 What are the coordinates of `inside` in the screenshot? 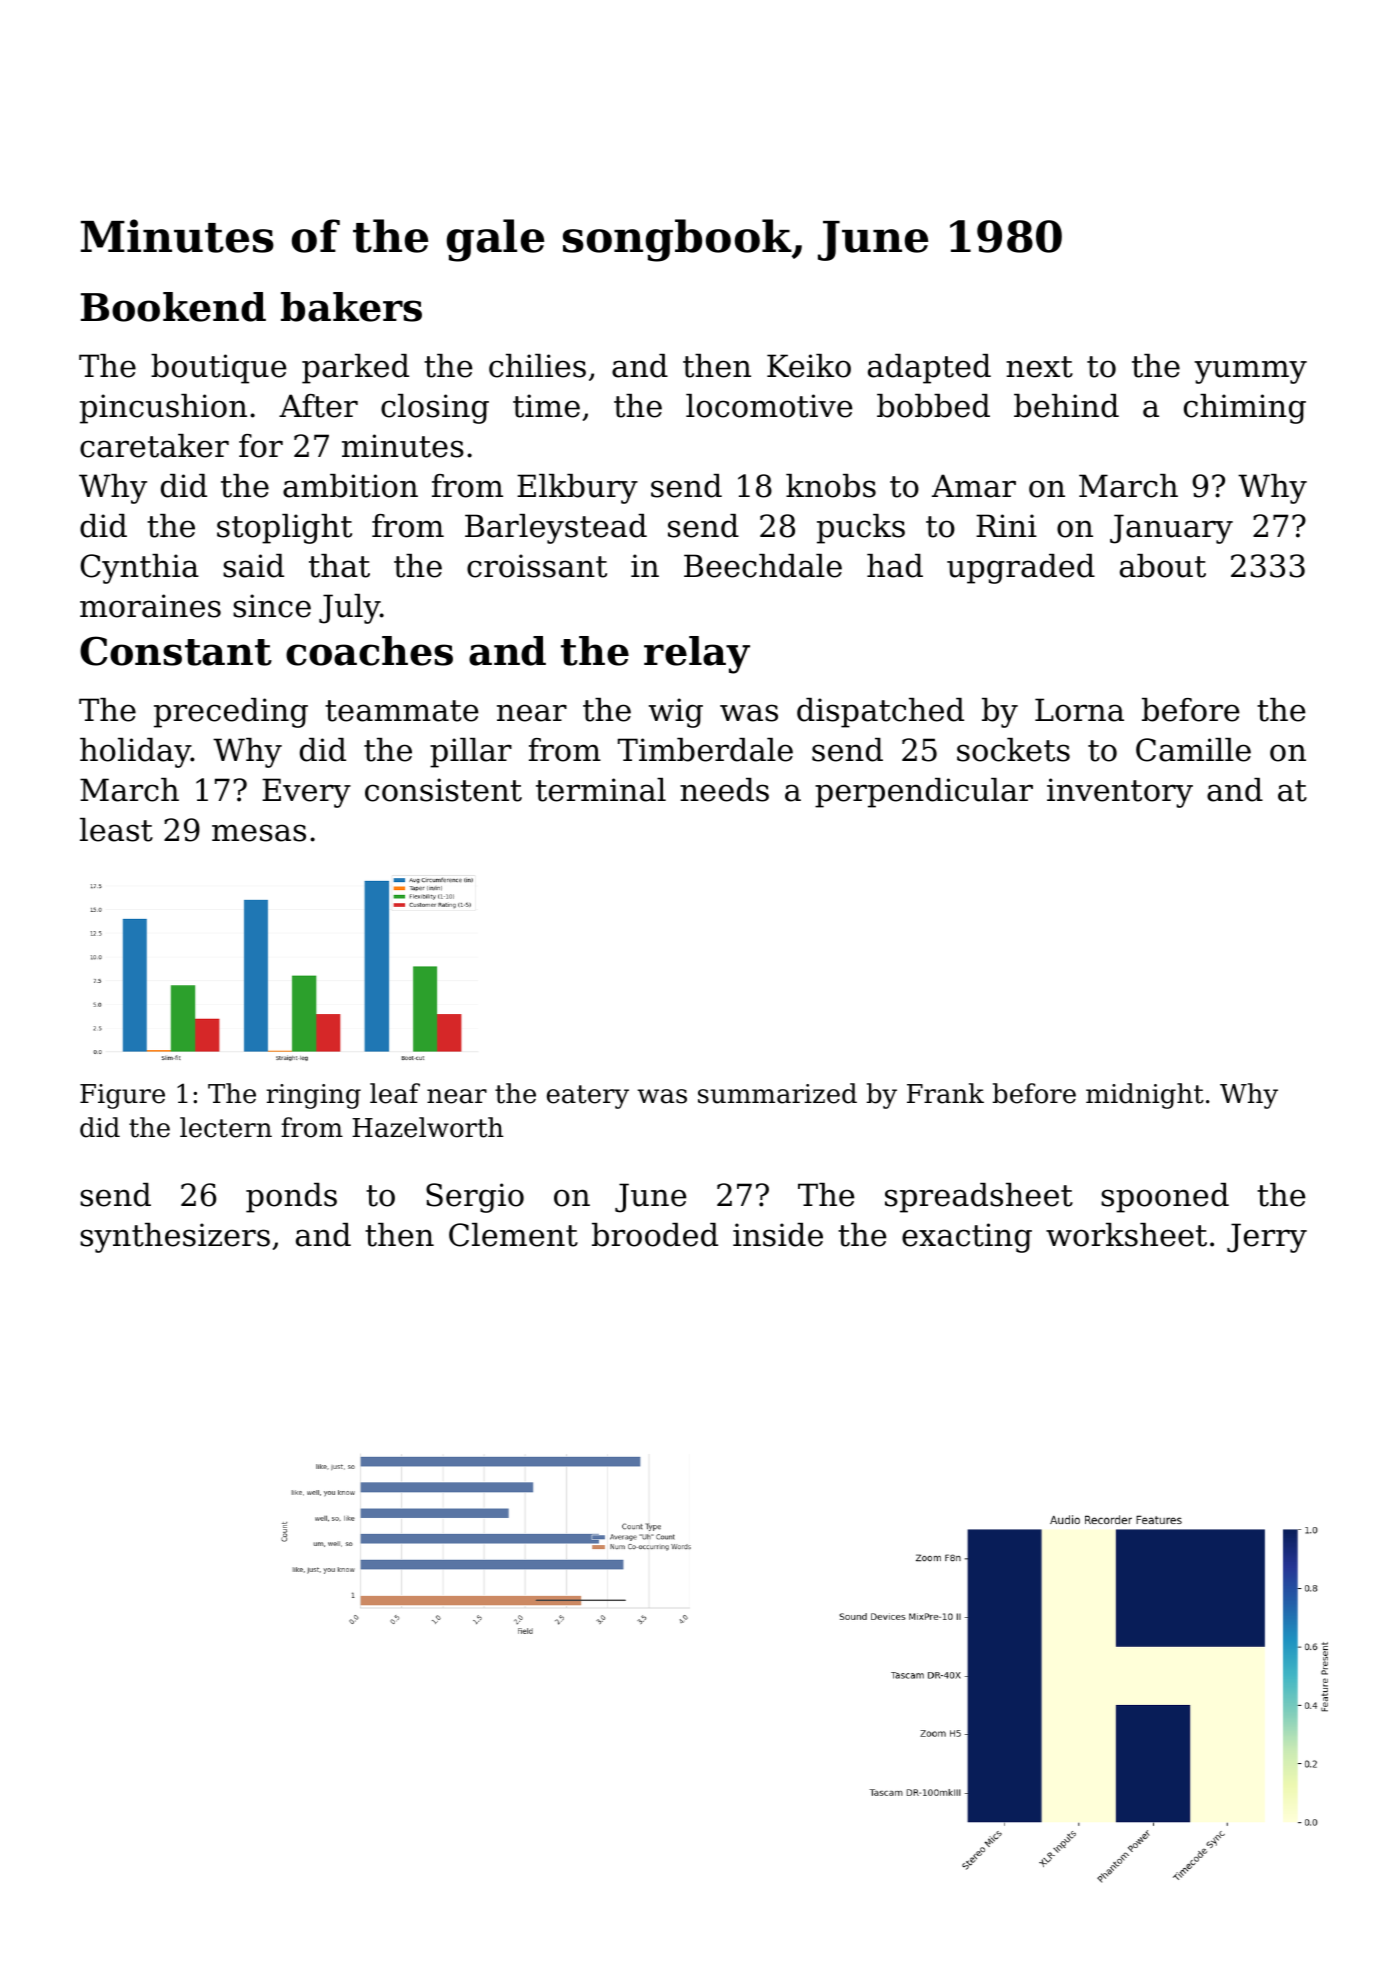 It's located at (778, 1235).
